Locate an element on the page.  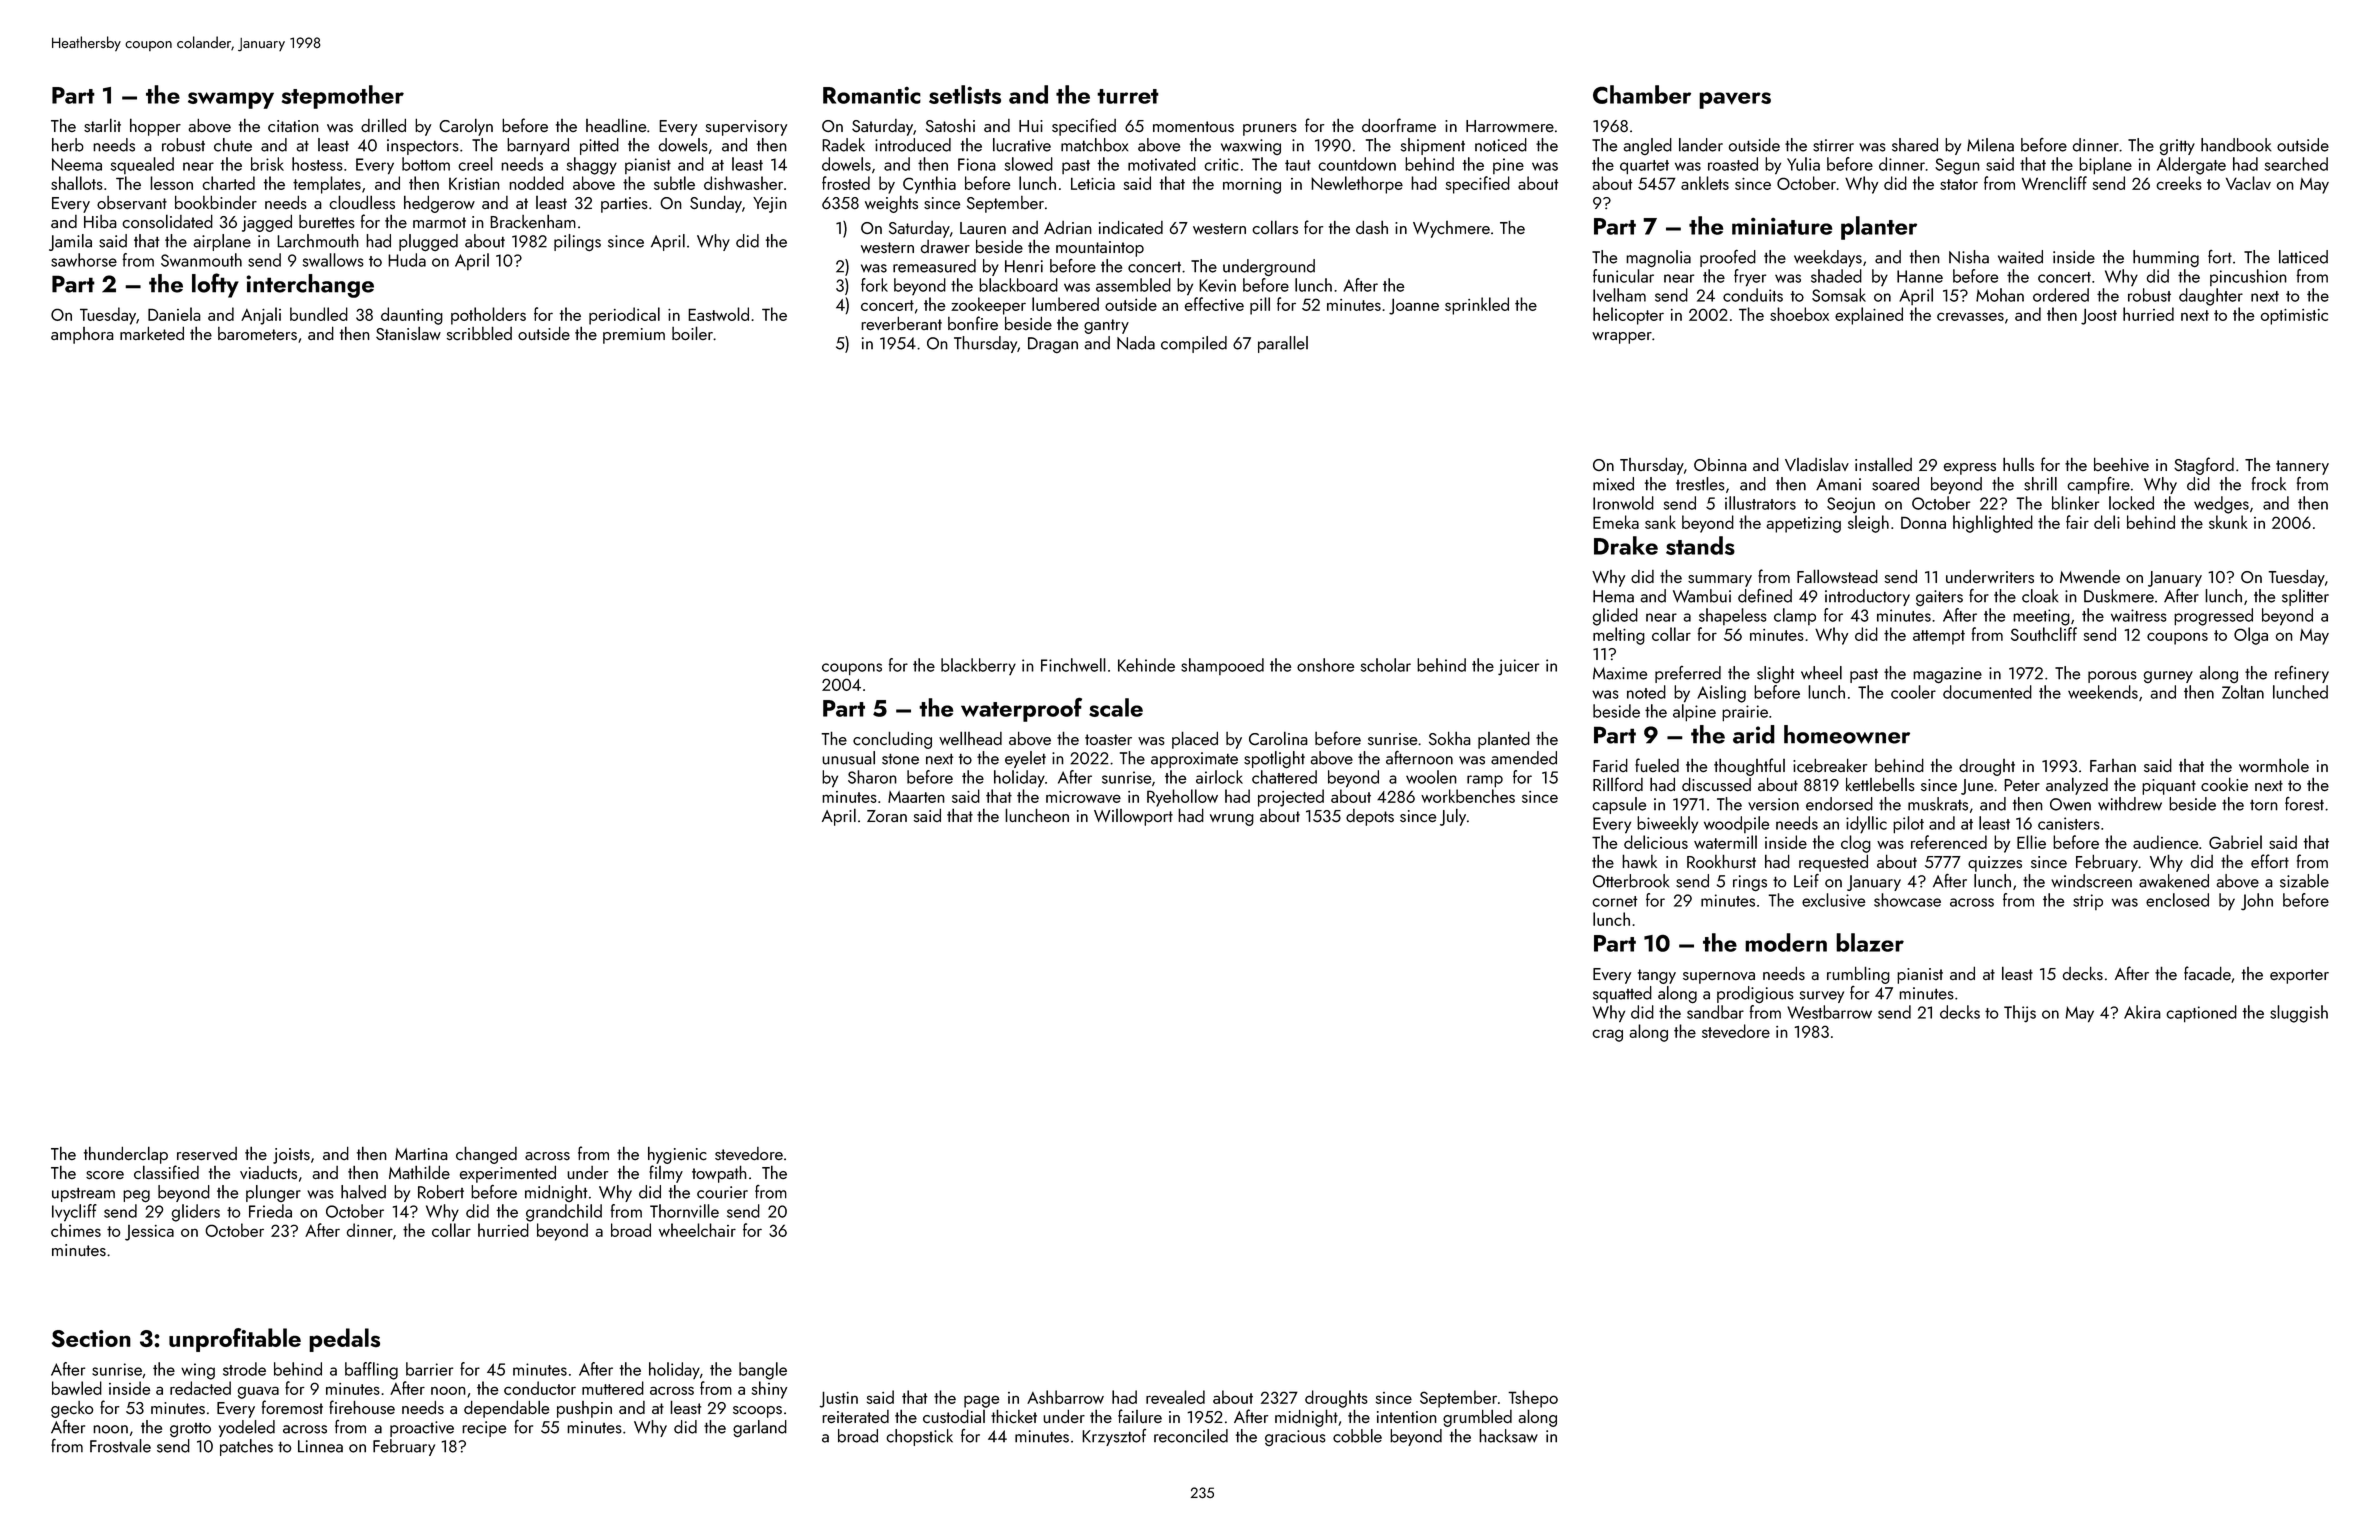
rumbling is located at coordinates (1858, 975).
